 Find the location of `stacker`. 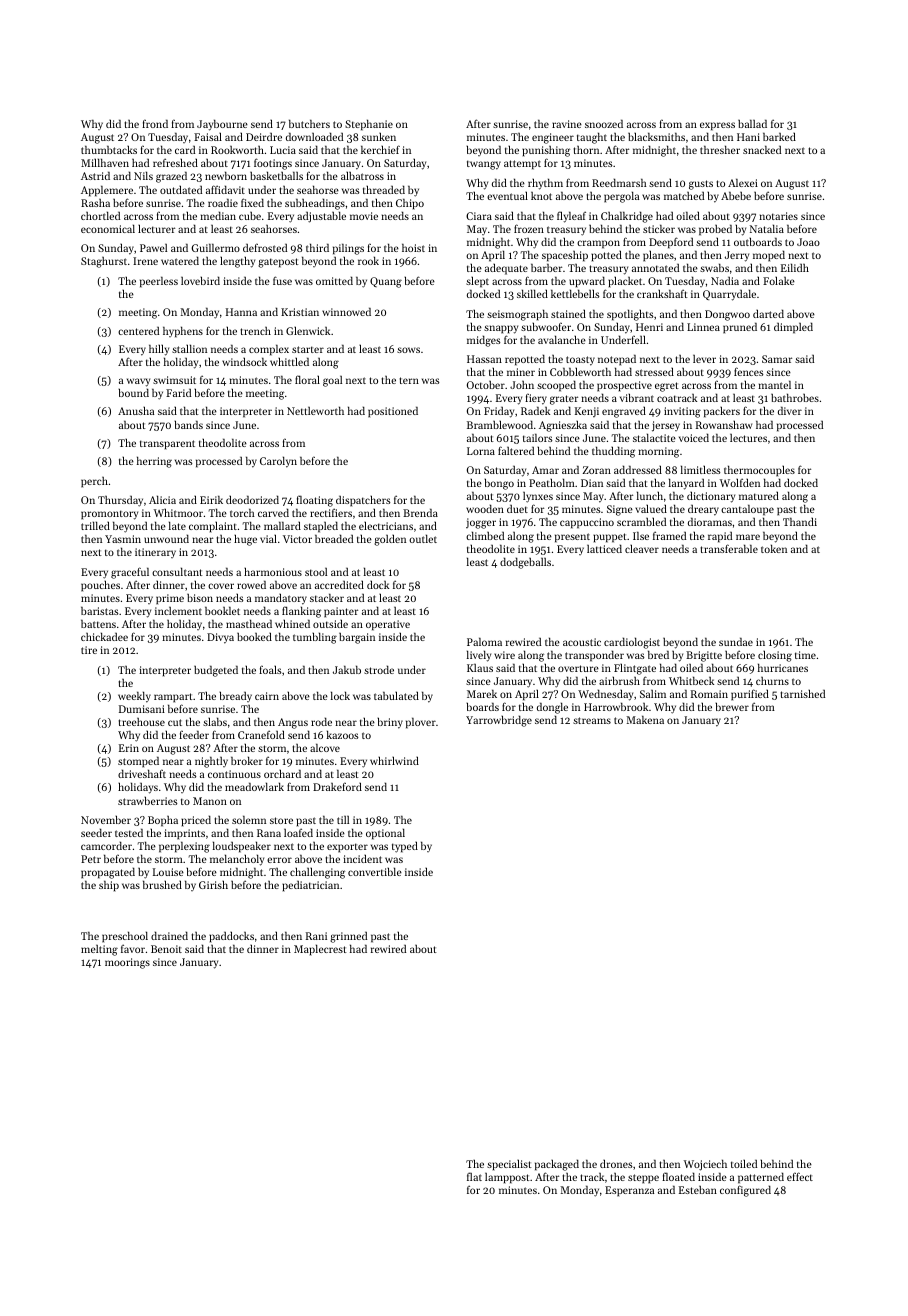

stacker is located at coordinates (327, 597).
